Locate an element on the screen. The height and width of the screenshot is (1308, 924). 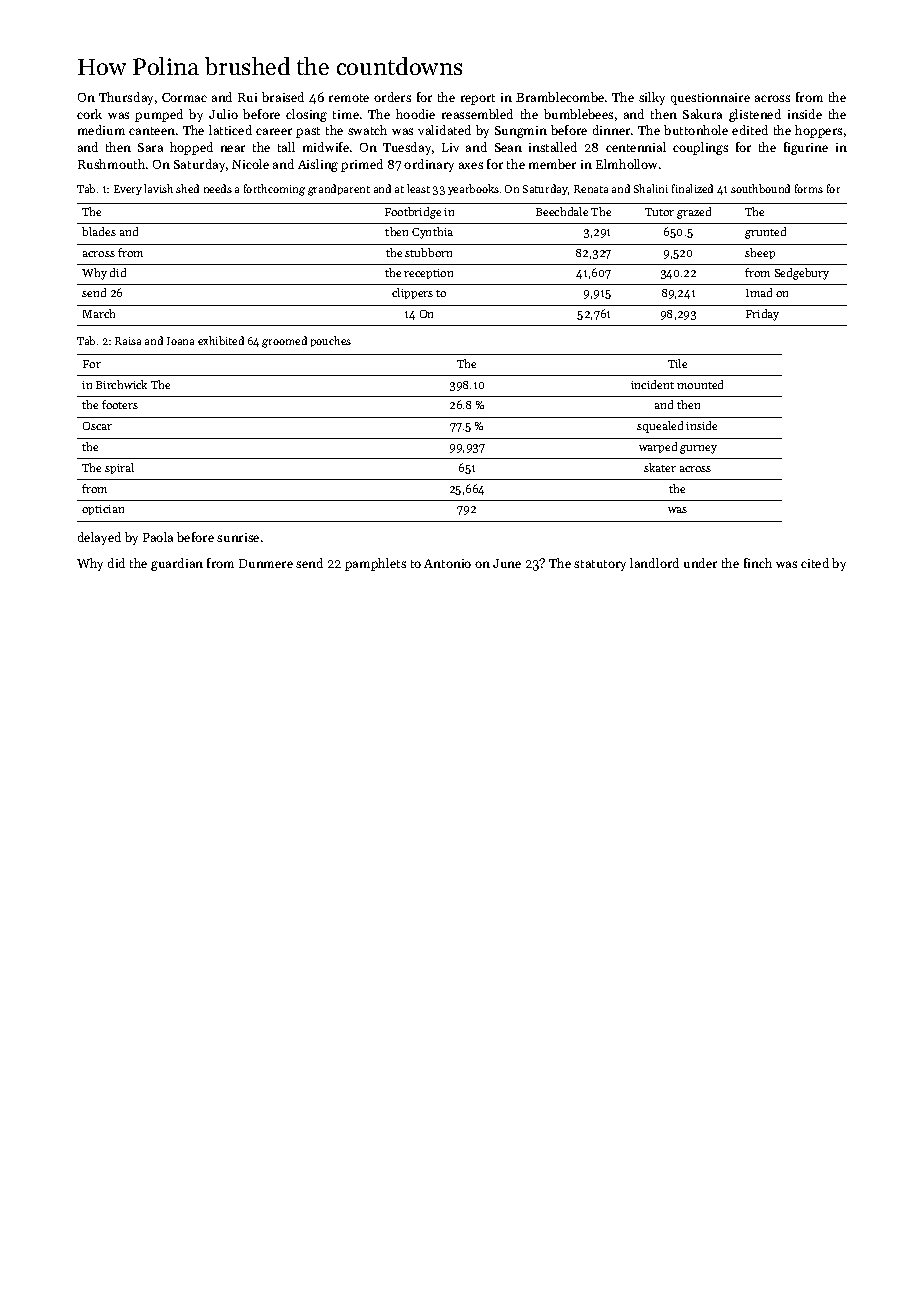
Imad is located at coordinates (759, 292).
